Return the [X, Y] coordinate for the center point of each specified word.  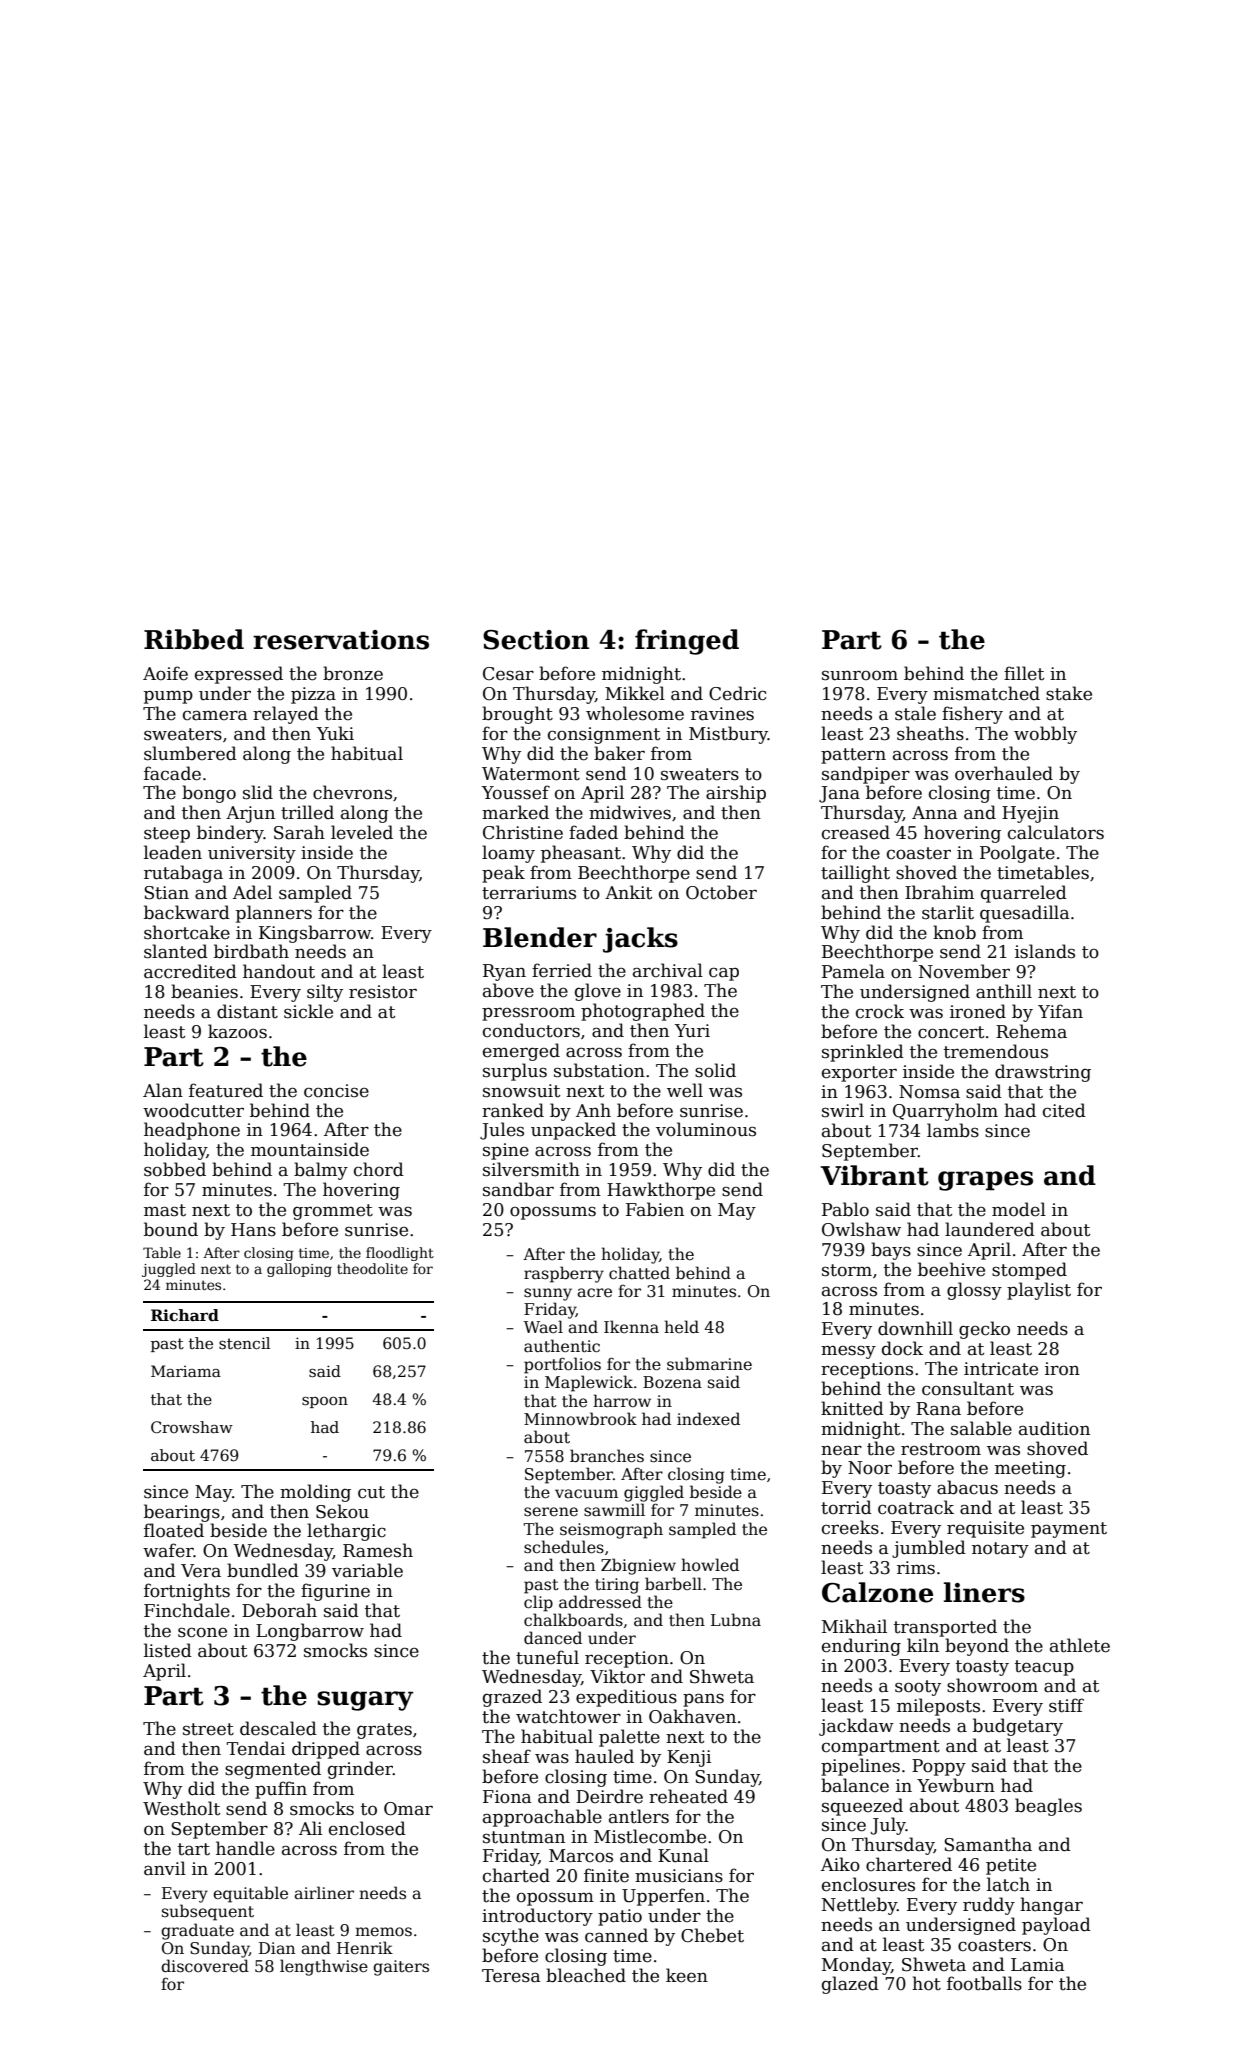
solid [715, 1070]
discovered [205, 1966]
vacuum [586, 1494]
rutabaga [183, 874]
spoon [325, 1402]
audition [1054, 1428]
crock [880, 1011]
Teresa [511, 1976]
